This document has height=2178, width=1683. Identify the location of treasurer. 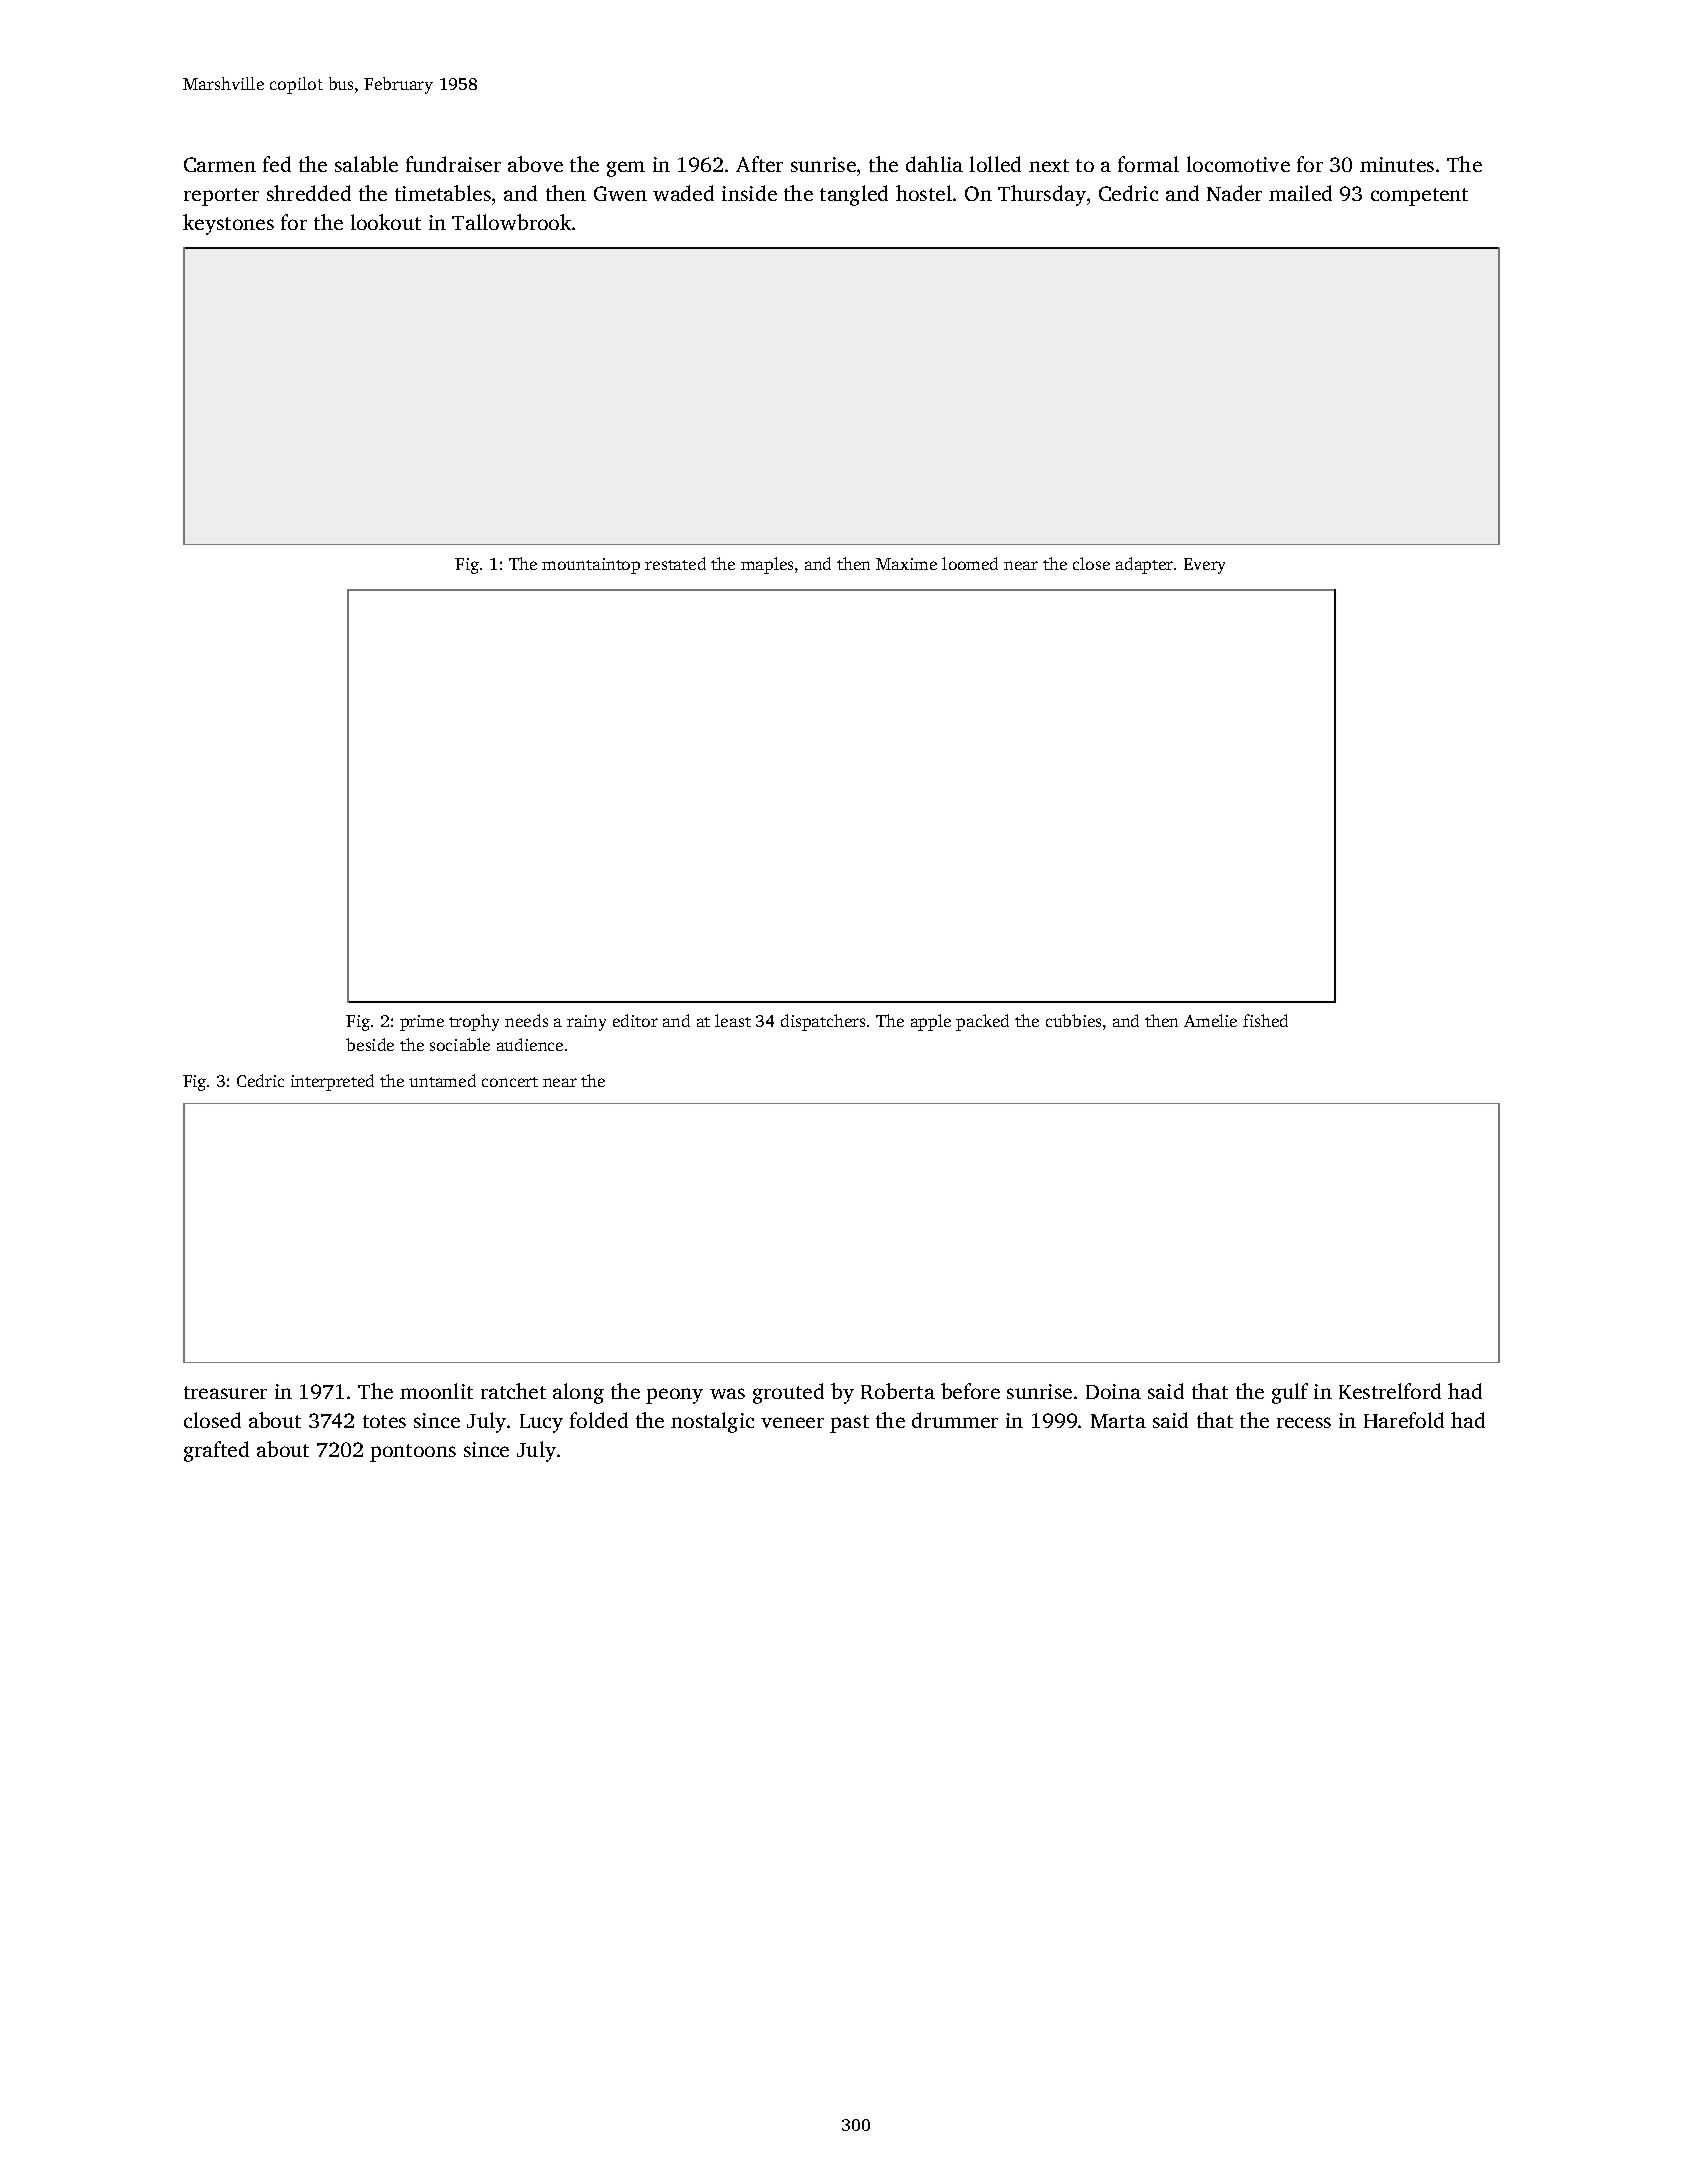
(225, 1392).
